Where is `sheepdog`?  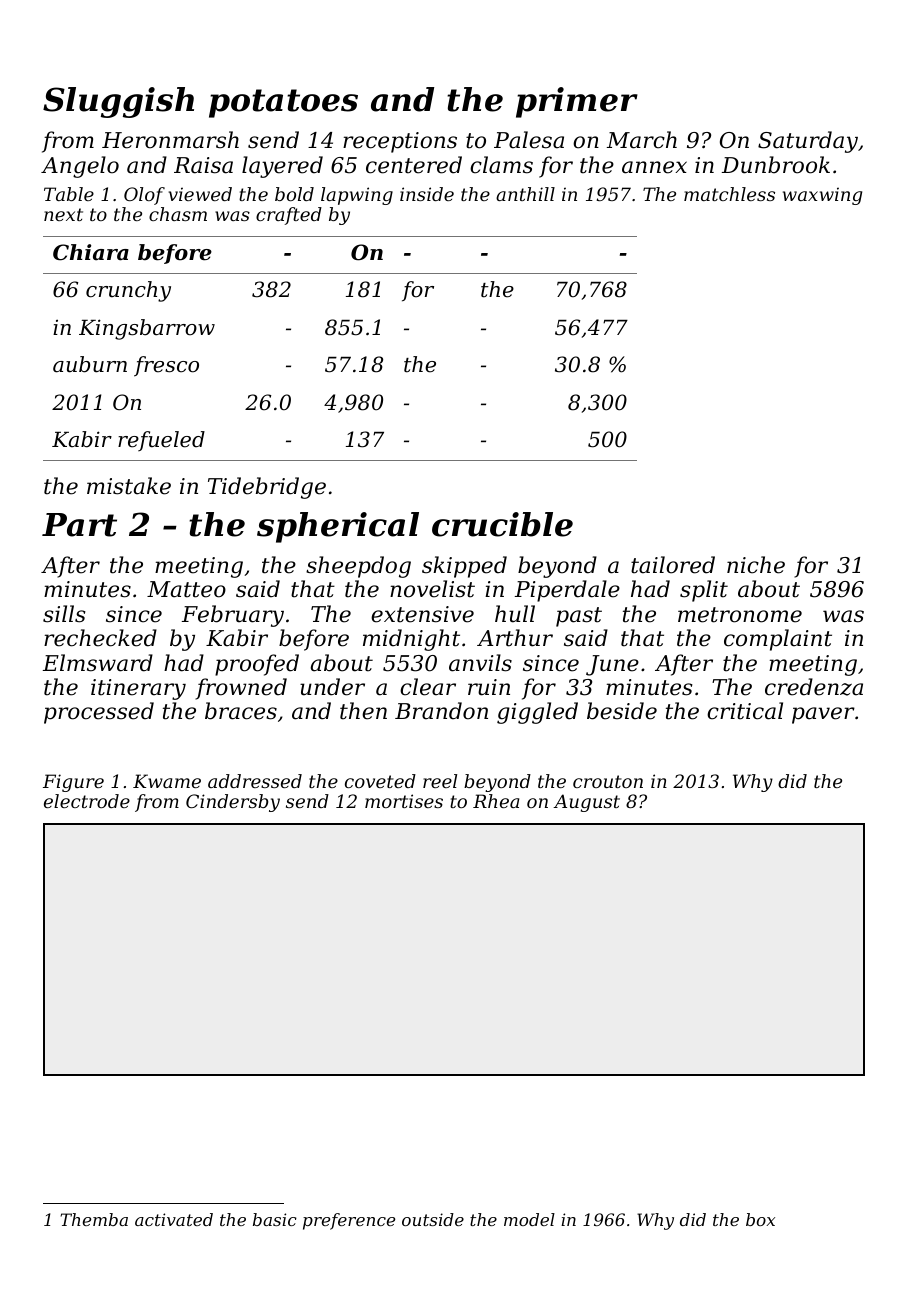
sheepdog is located at coordinates (358, 567).
